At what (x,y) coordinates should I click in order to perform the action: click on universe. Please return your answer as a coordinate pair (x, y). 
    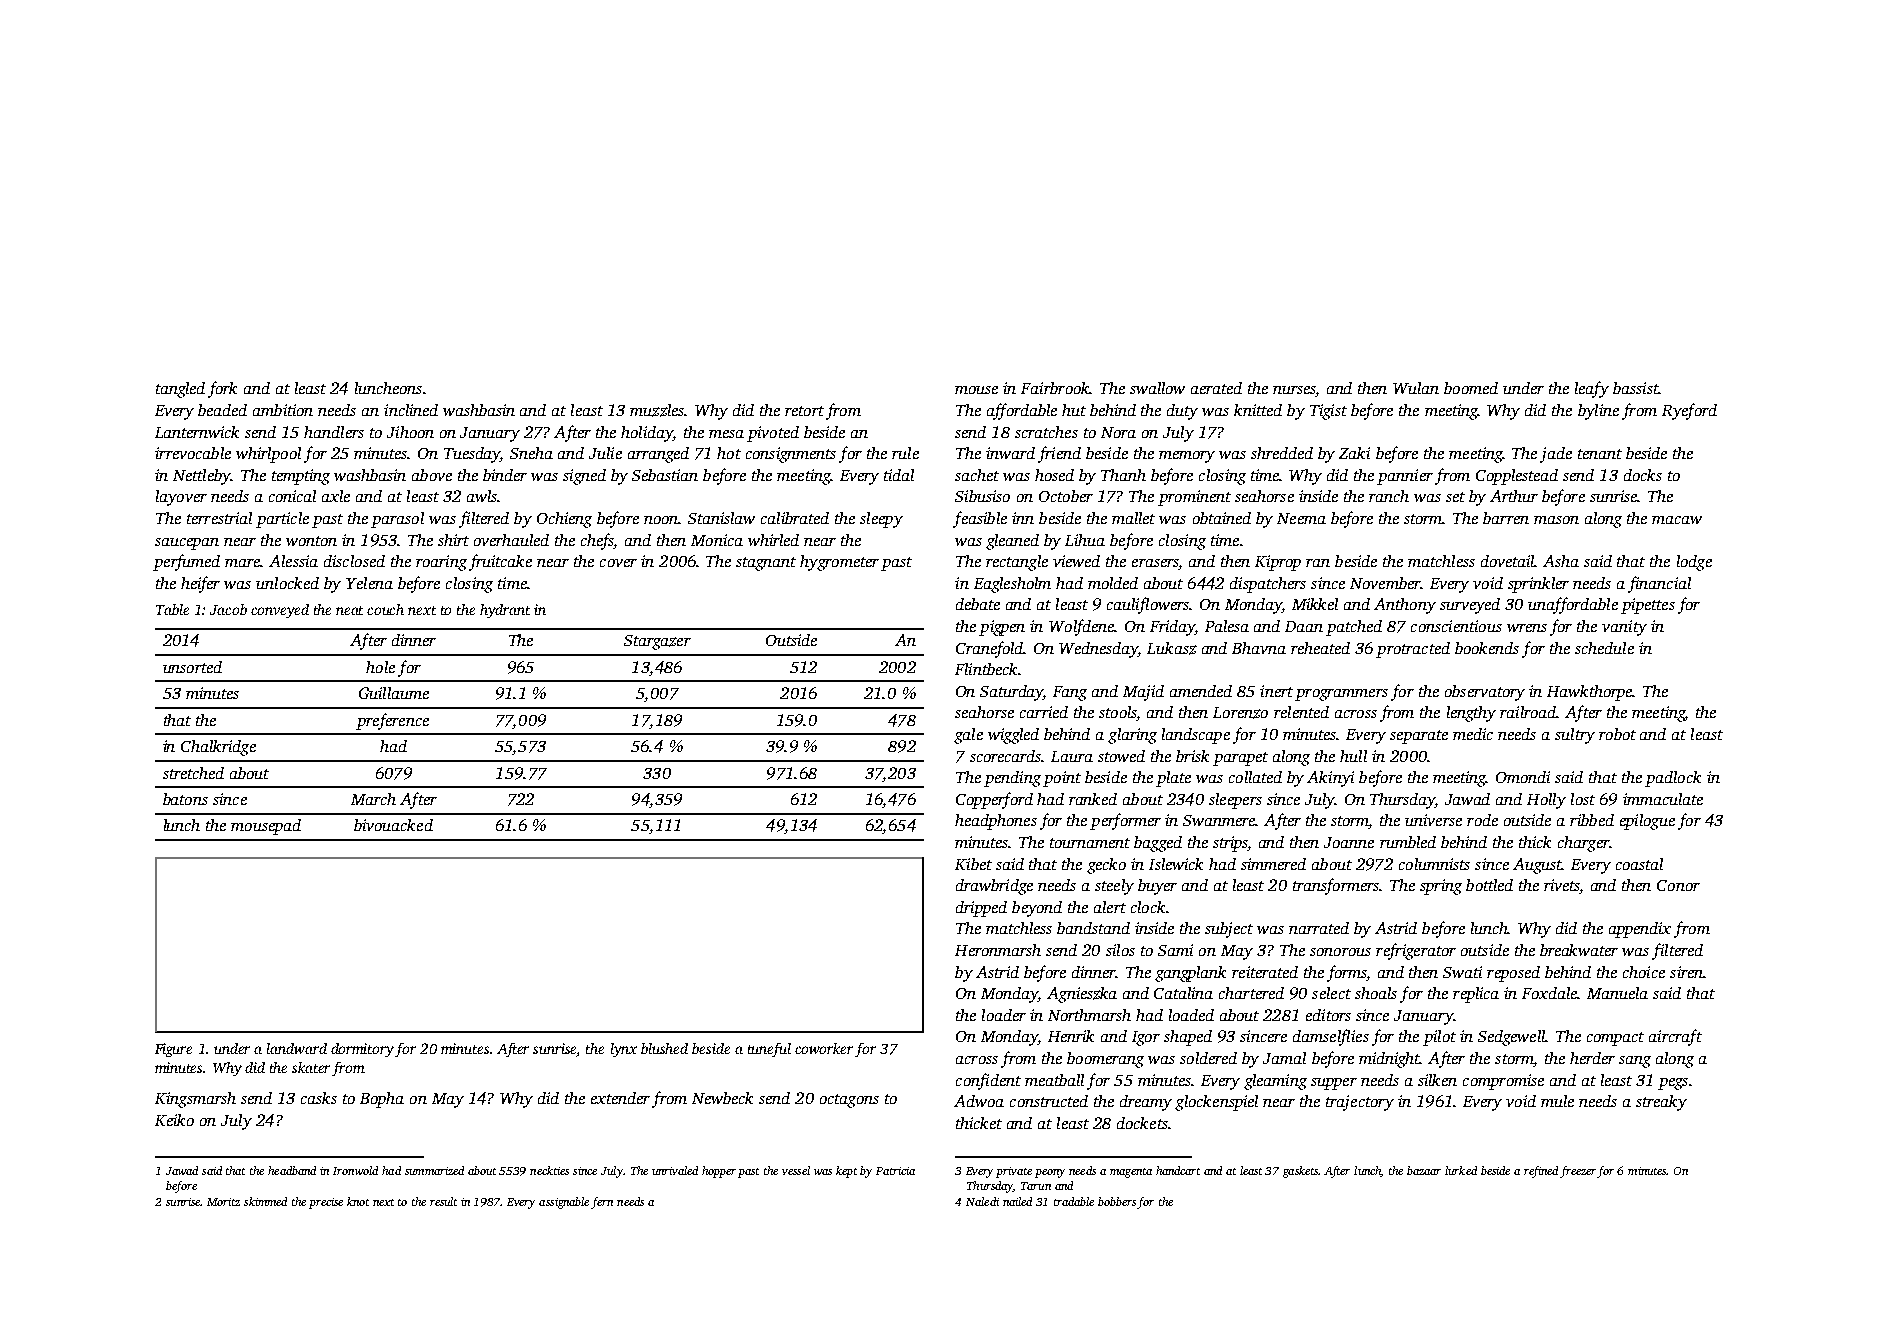
    Looking at the image, I should click on (1433, 820).
